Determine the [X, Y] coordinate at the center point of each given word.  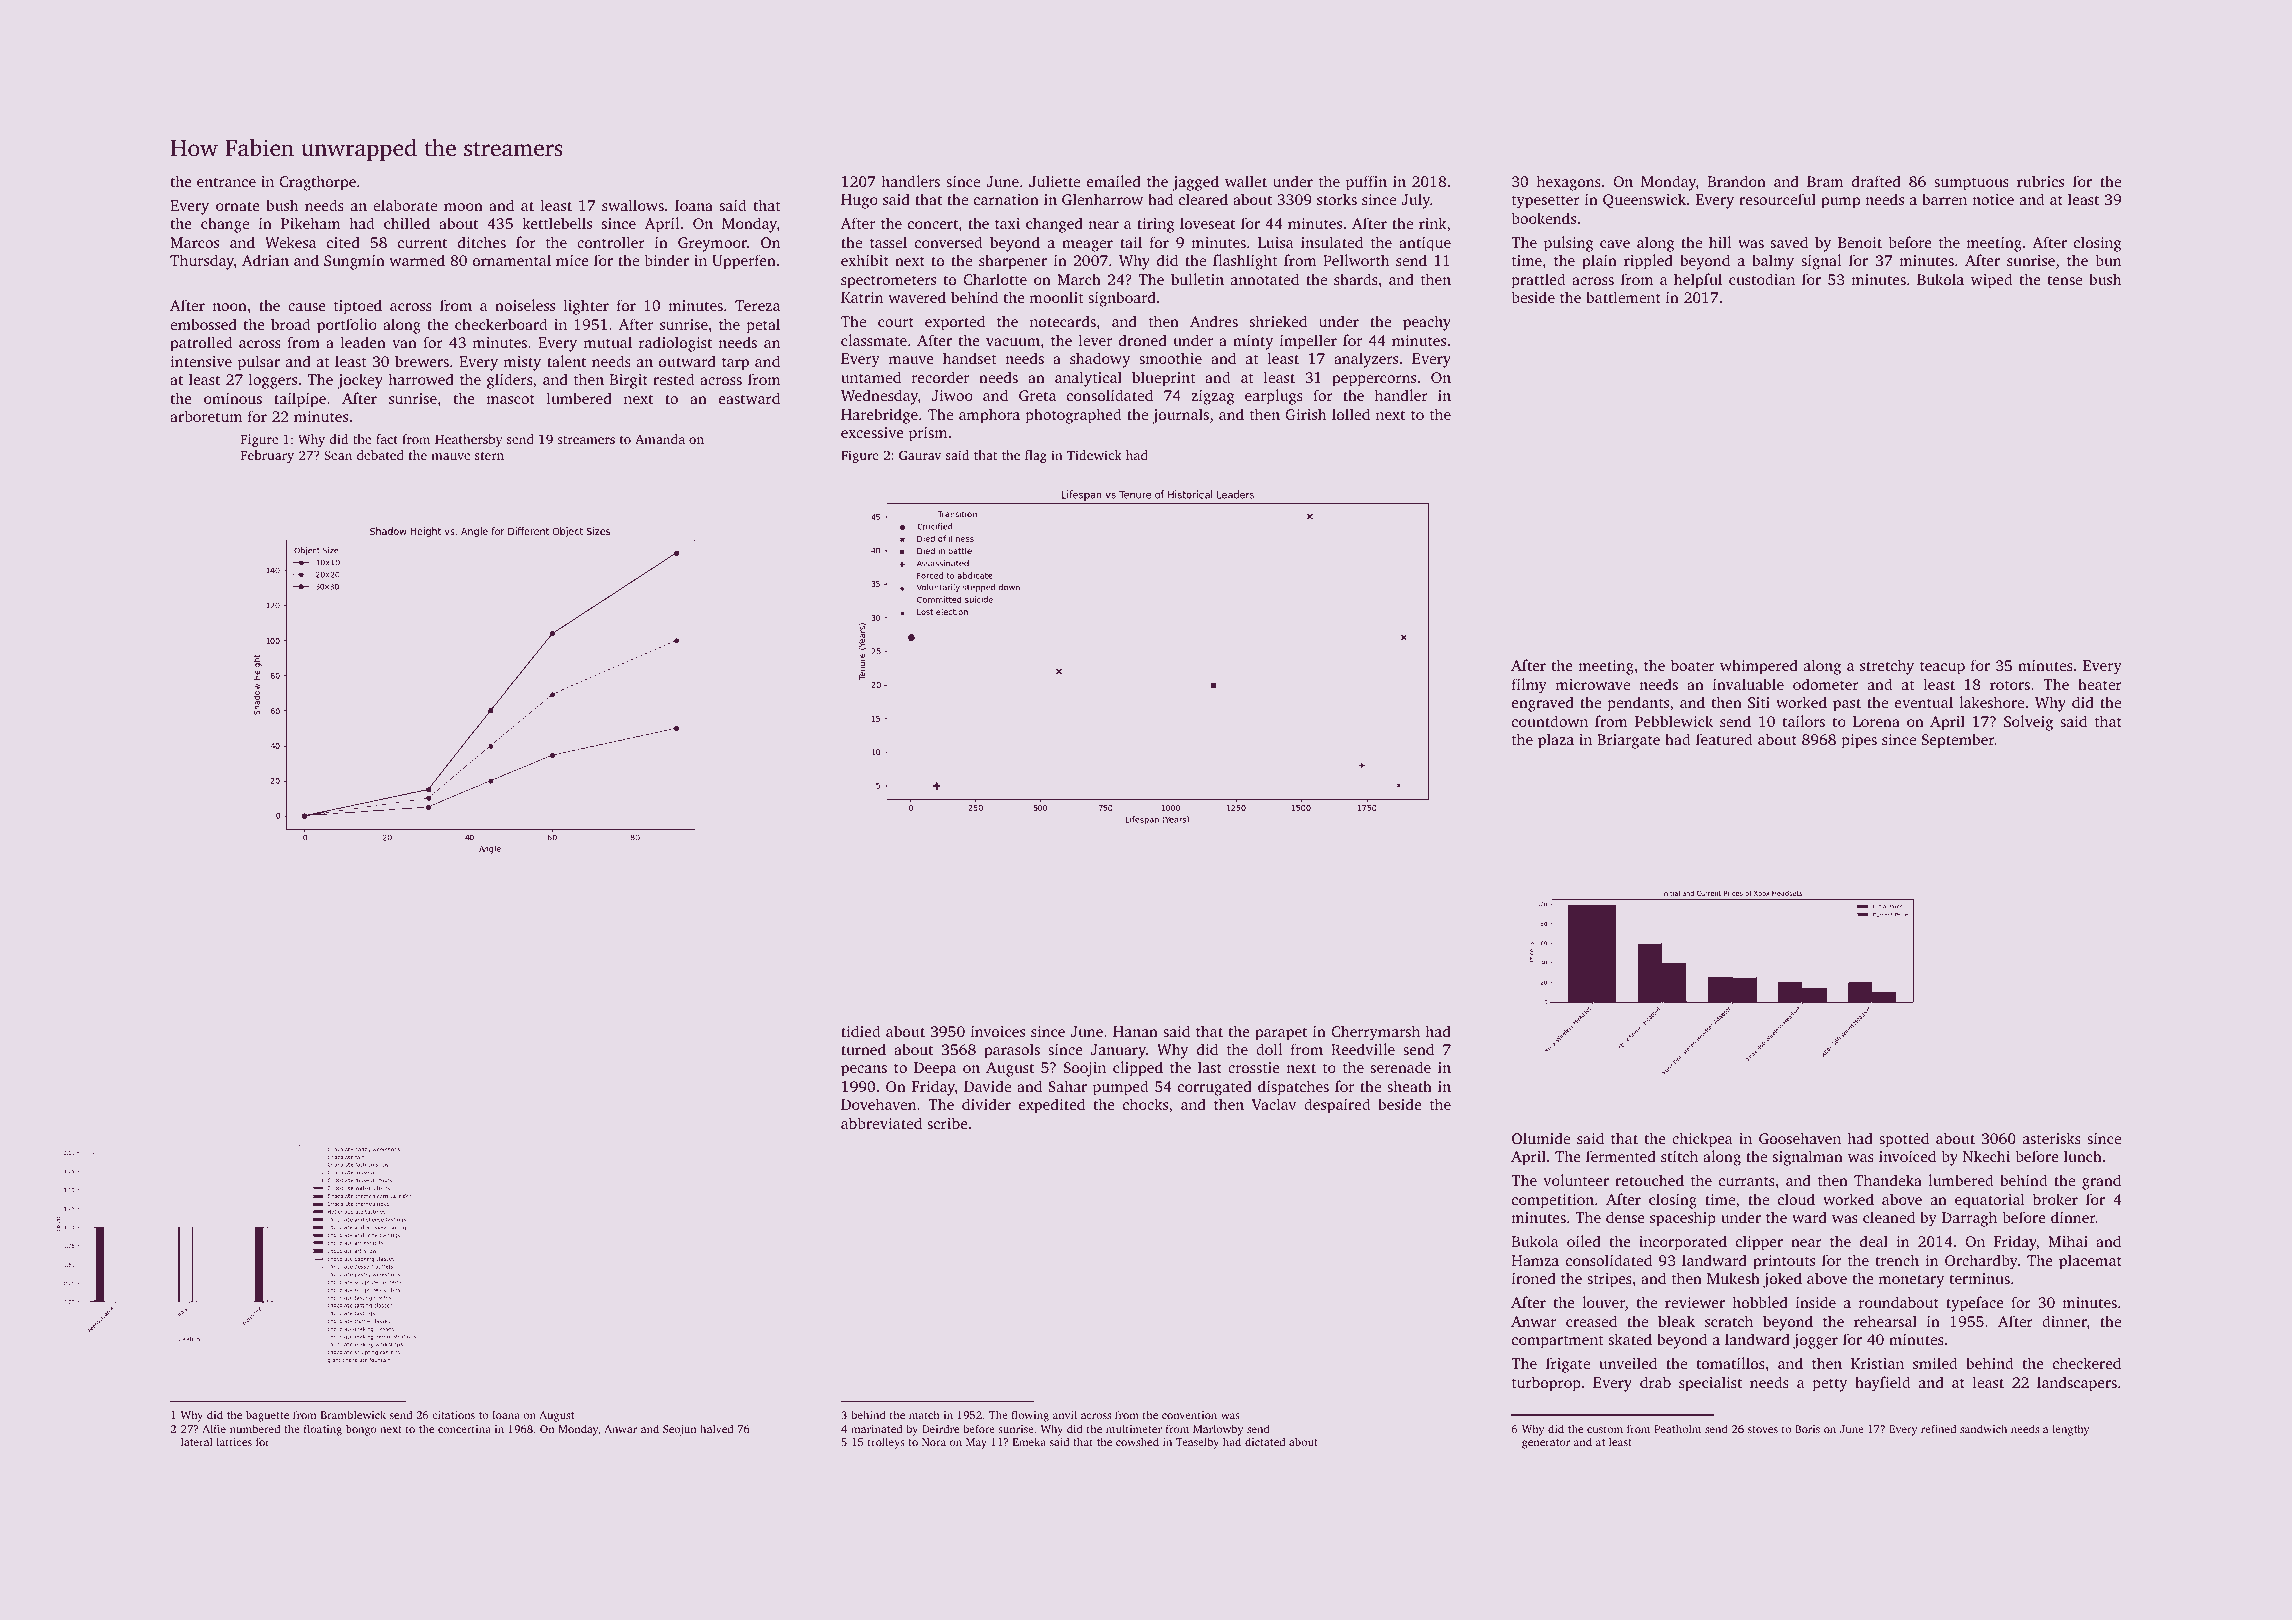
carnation [1006, 199]
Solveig [2028, 723]
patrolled [201, 344]
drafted [1876, 181]
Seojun [679, 1430]
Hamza [1535, 1260]
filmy [1529, 686]
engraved [1543, 704]
